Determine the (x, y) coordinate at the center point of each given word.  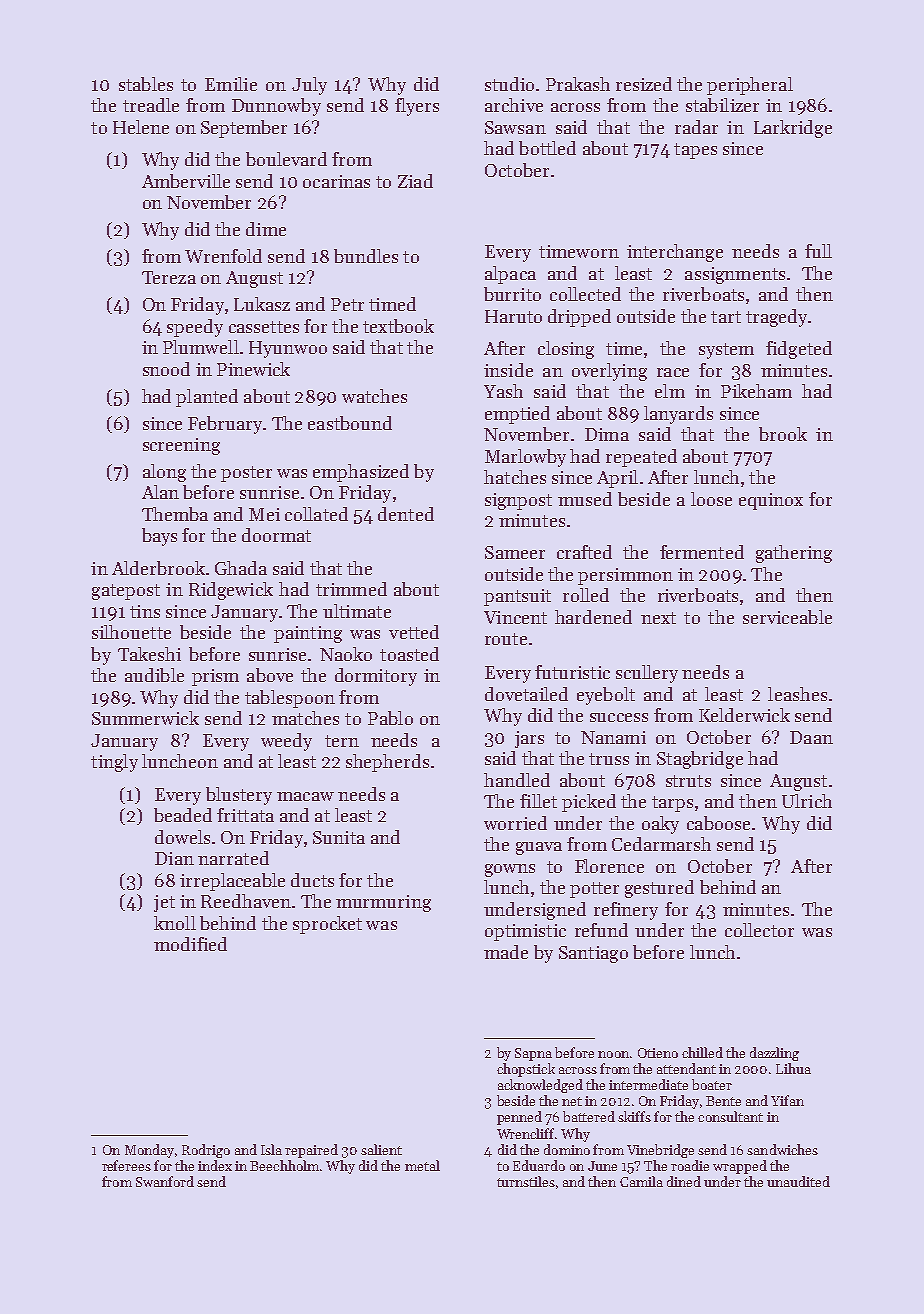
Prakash (578, 84)
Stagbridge (700, 760)
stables (146, 84)
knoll (175, 923)
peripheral (750, 86)
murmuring (383, 903)
